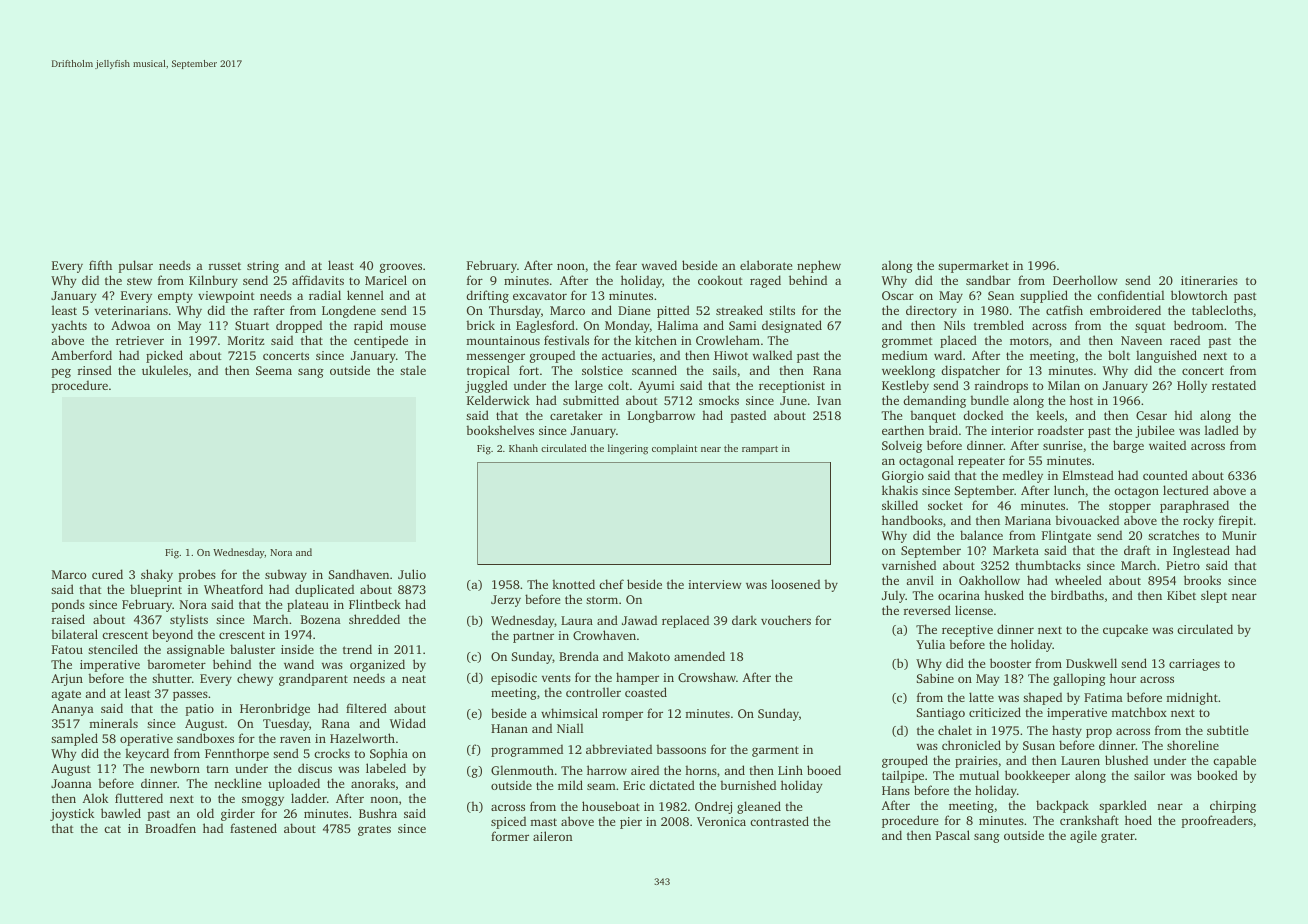  Describe the element at coordinates (1069, 490) in the screenshot. I see `lunch` at that location.
